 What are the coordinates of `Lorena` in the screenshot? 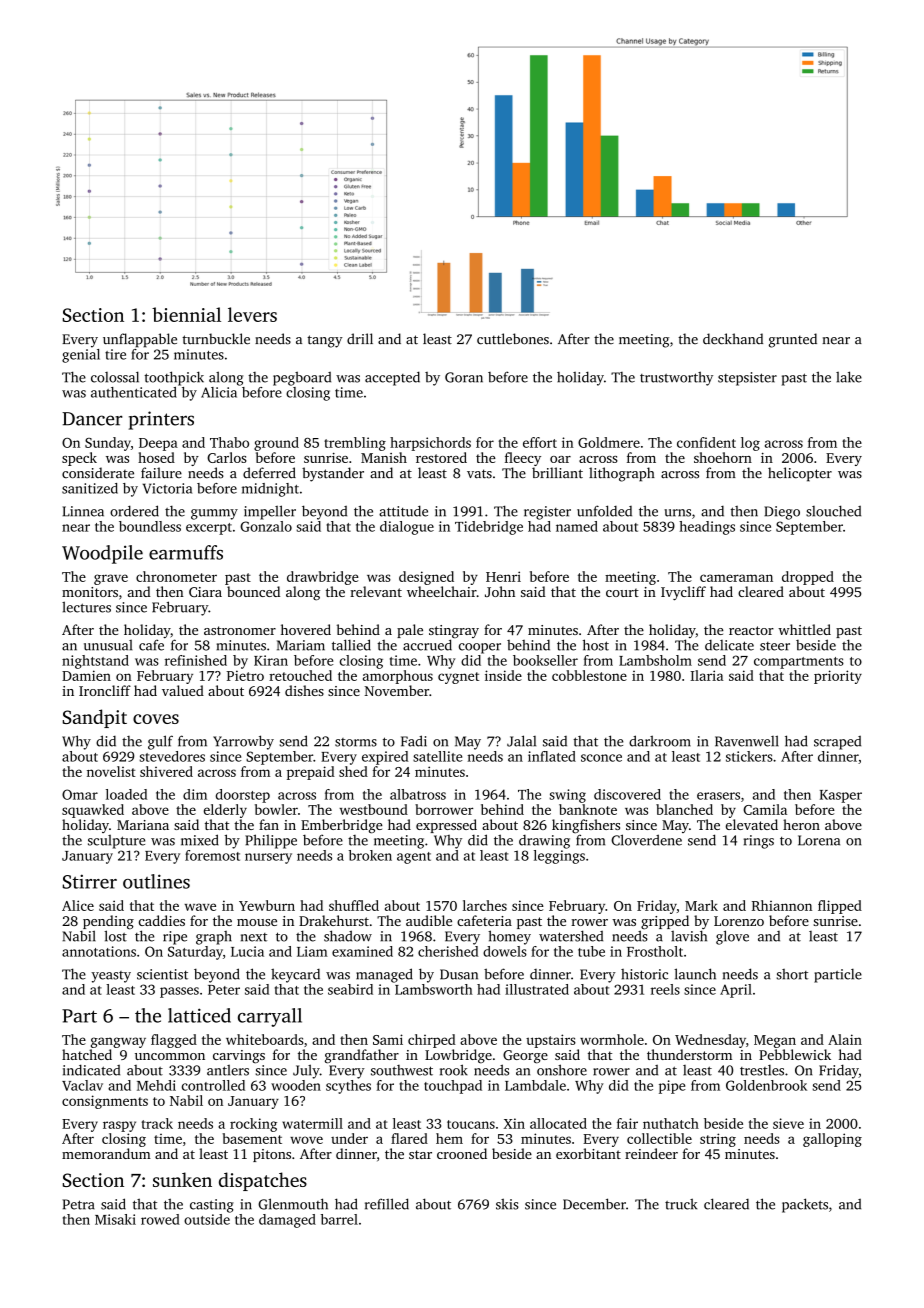 It's located at (819, 840).
